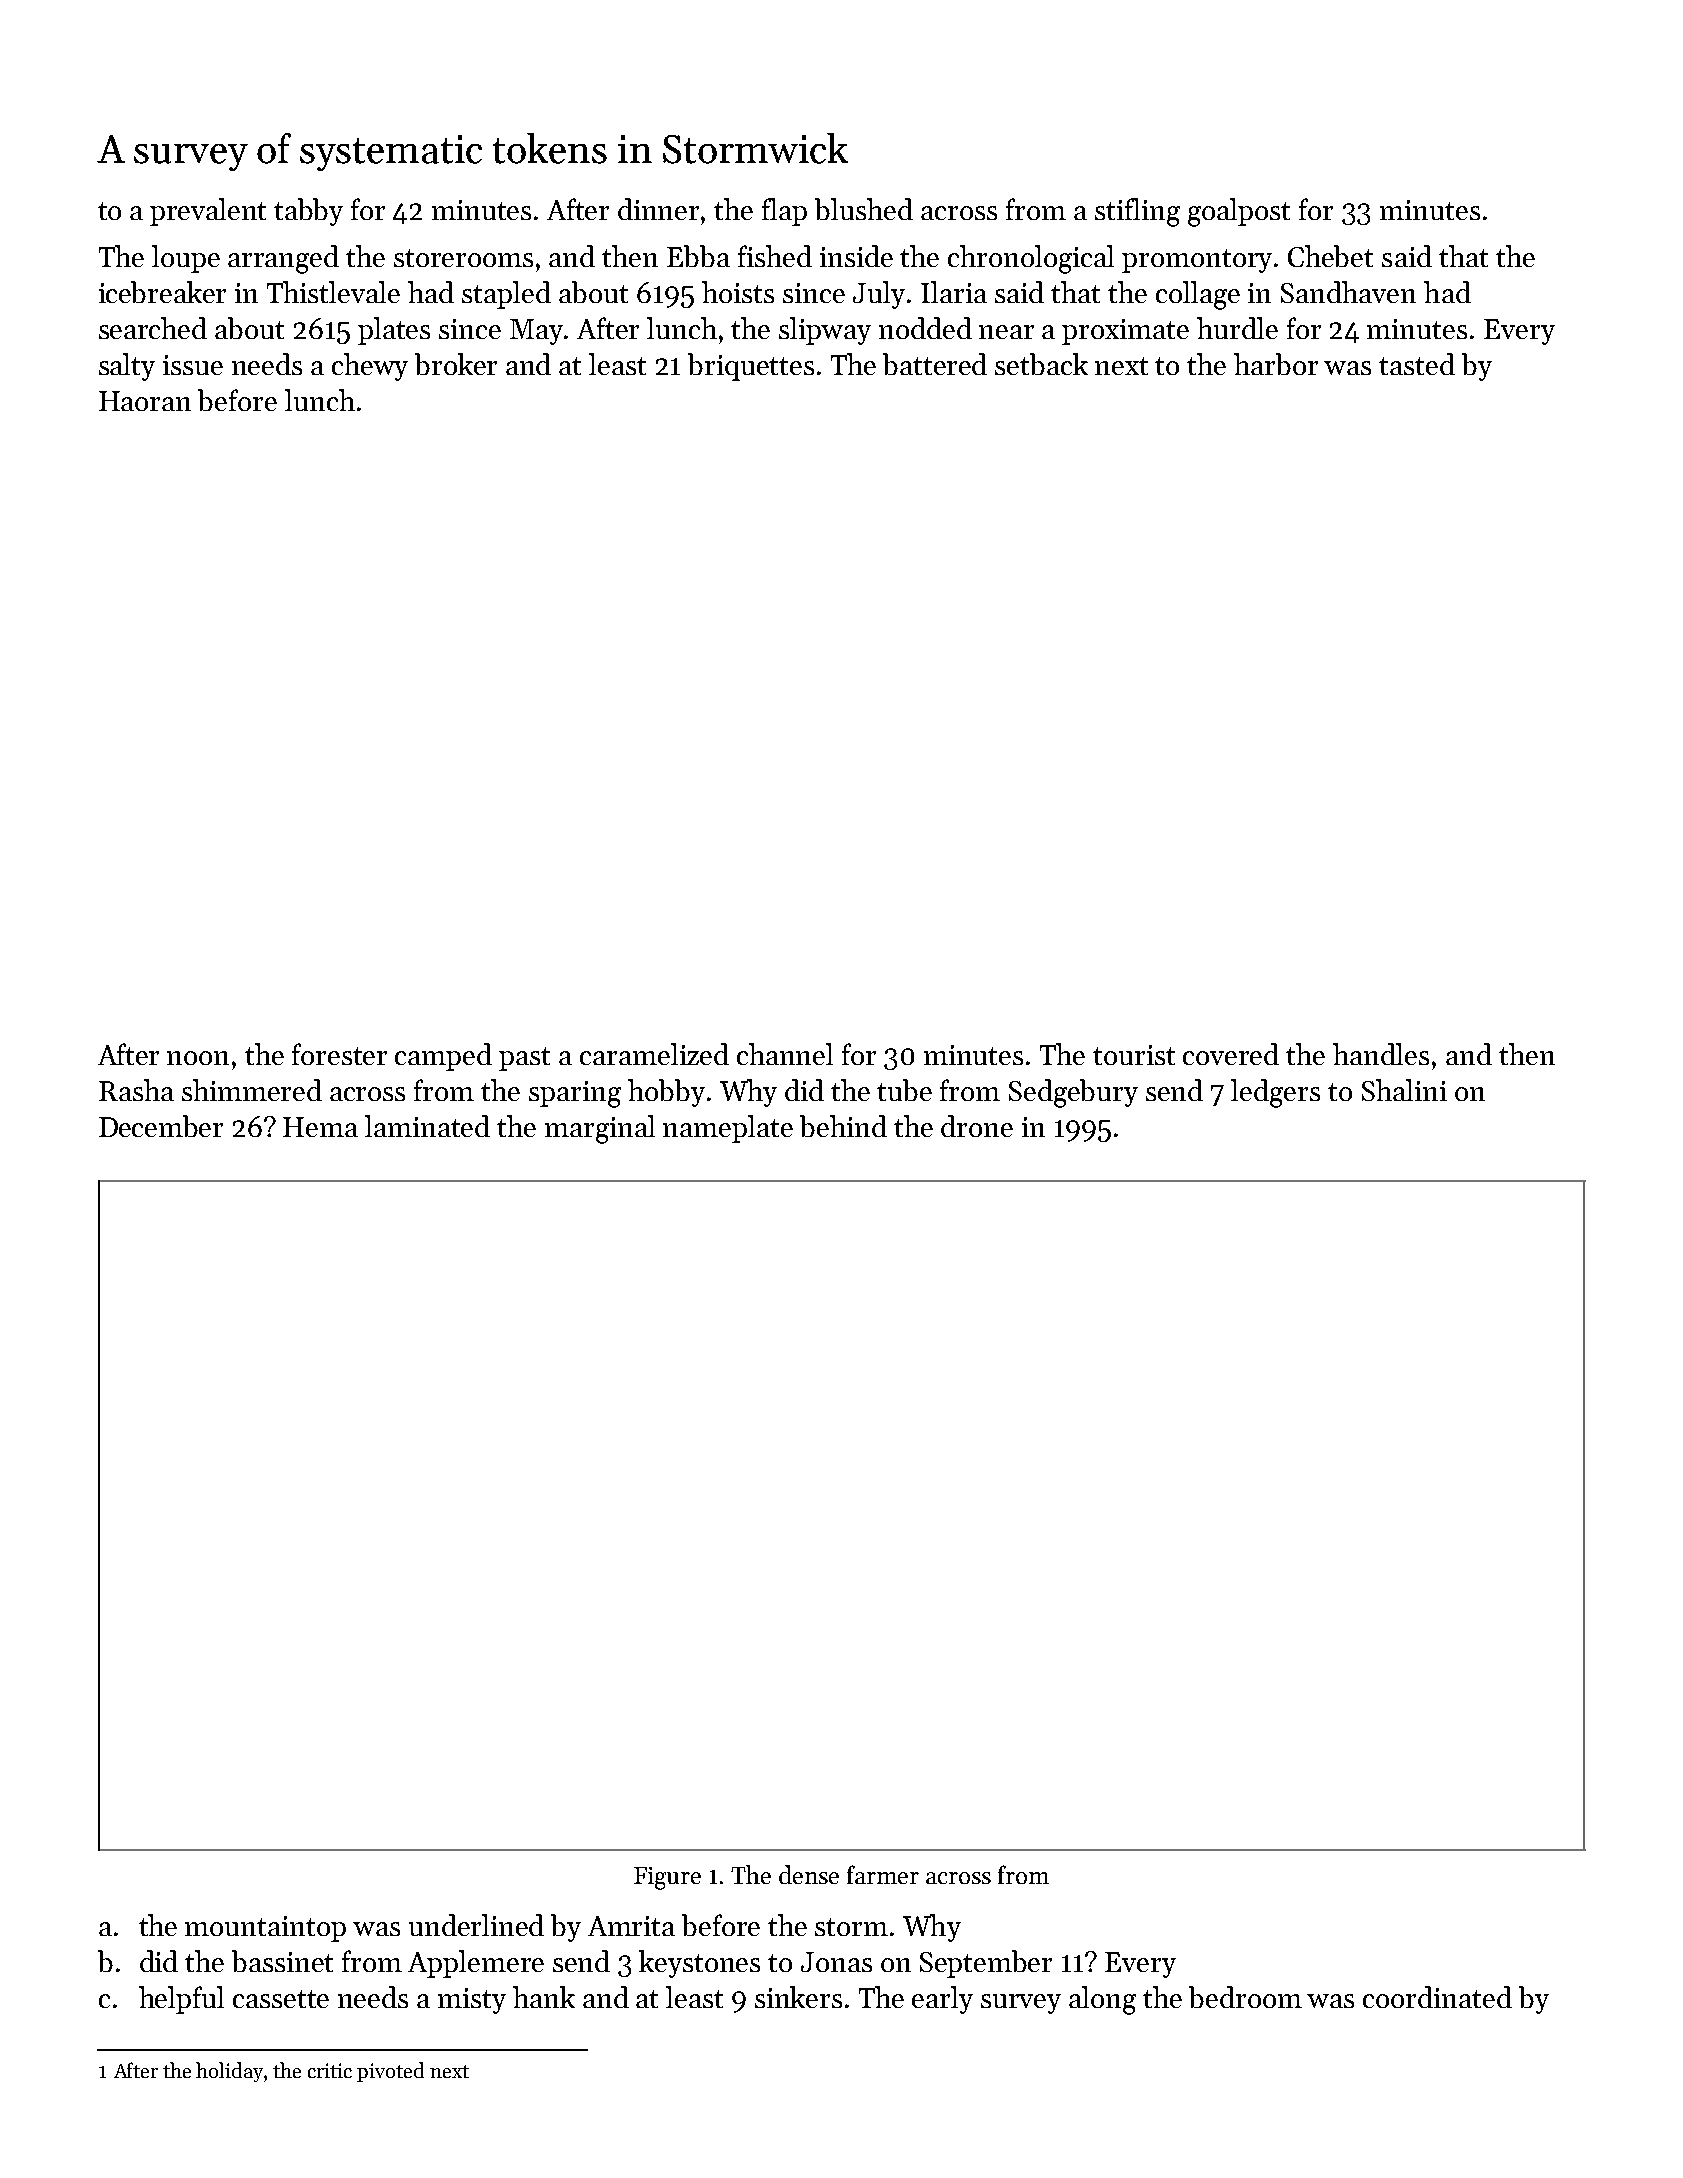  Describe the element at coordinates (320, 1127) in the screenshot. I see `Hema` at that location.
